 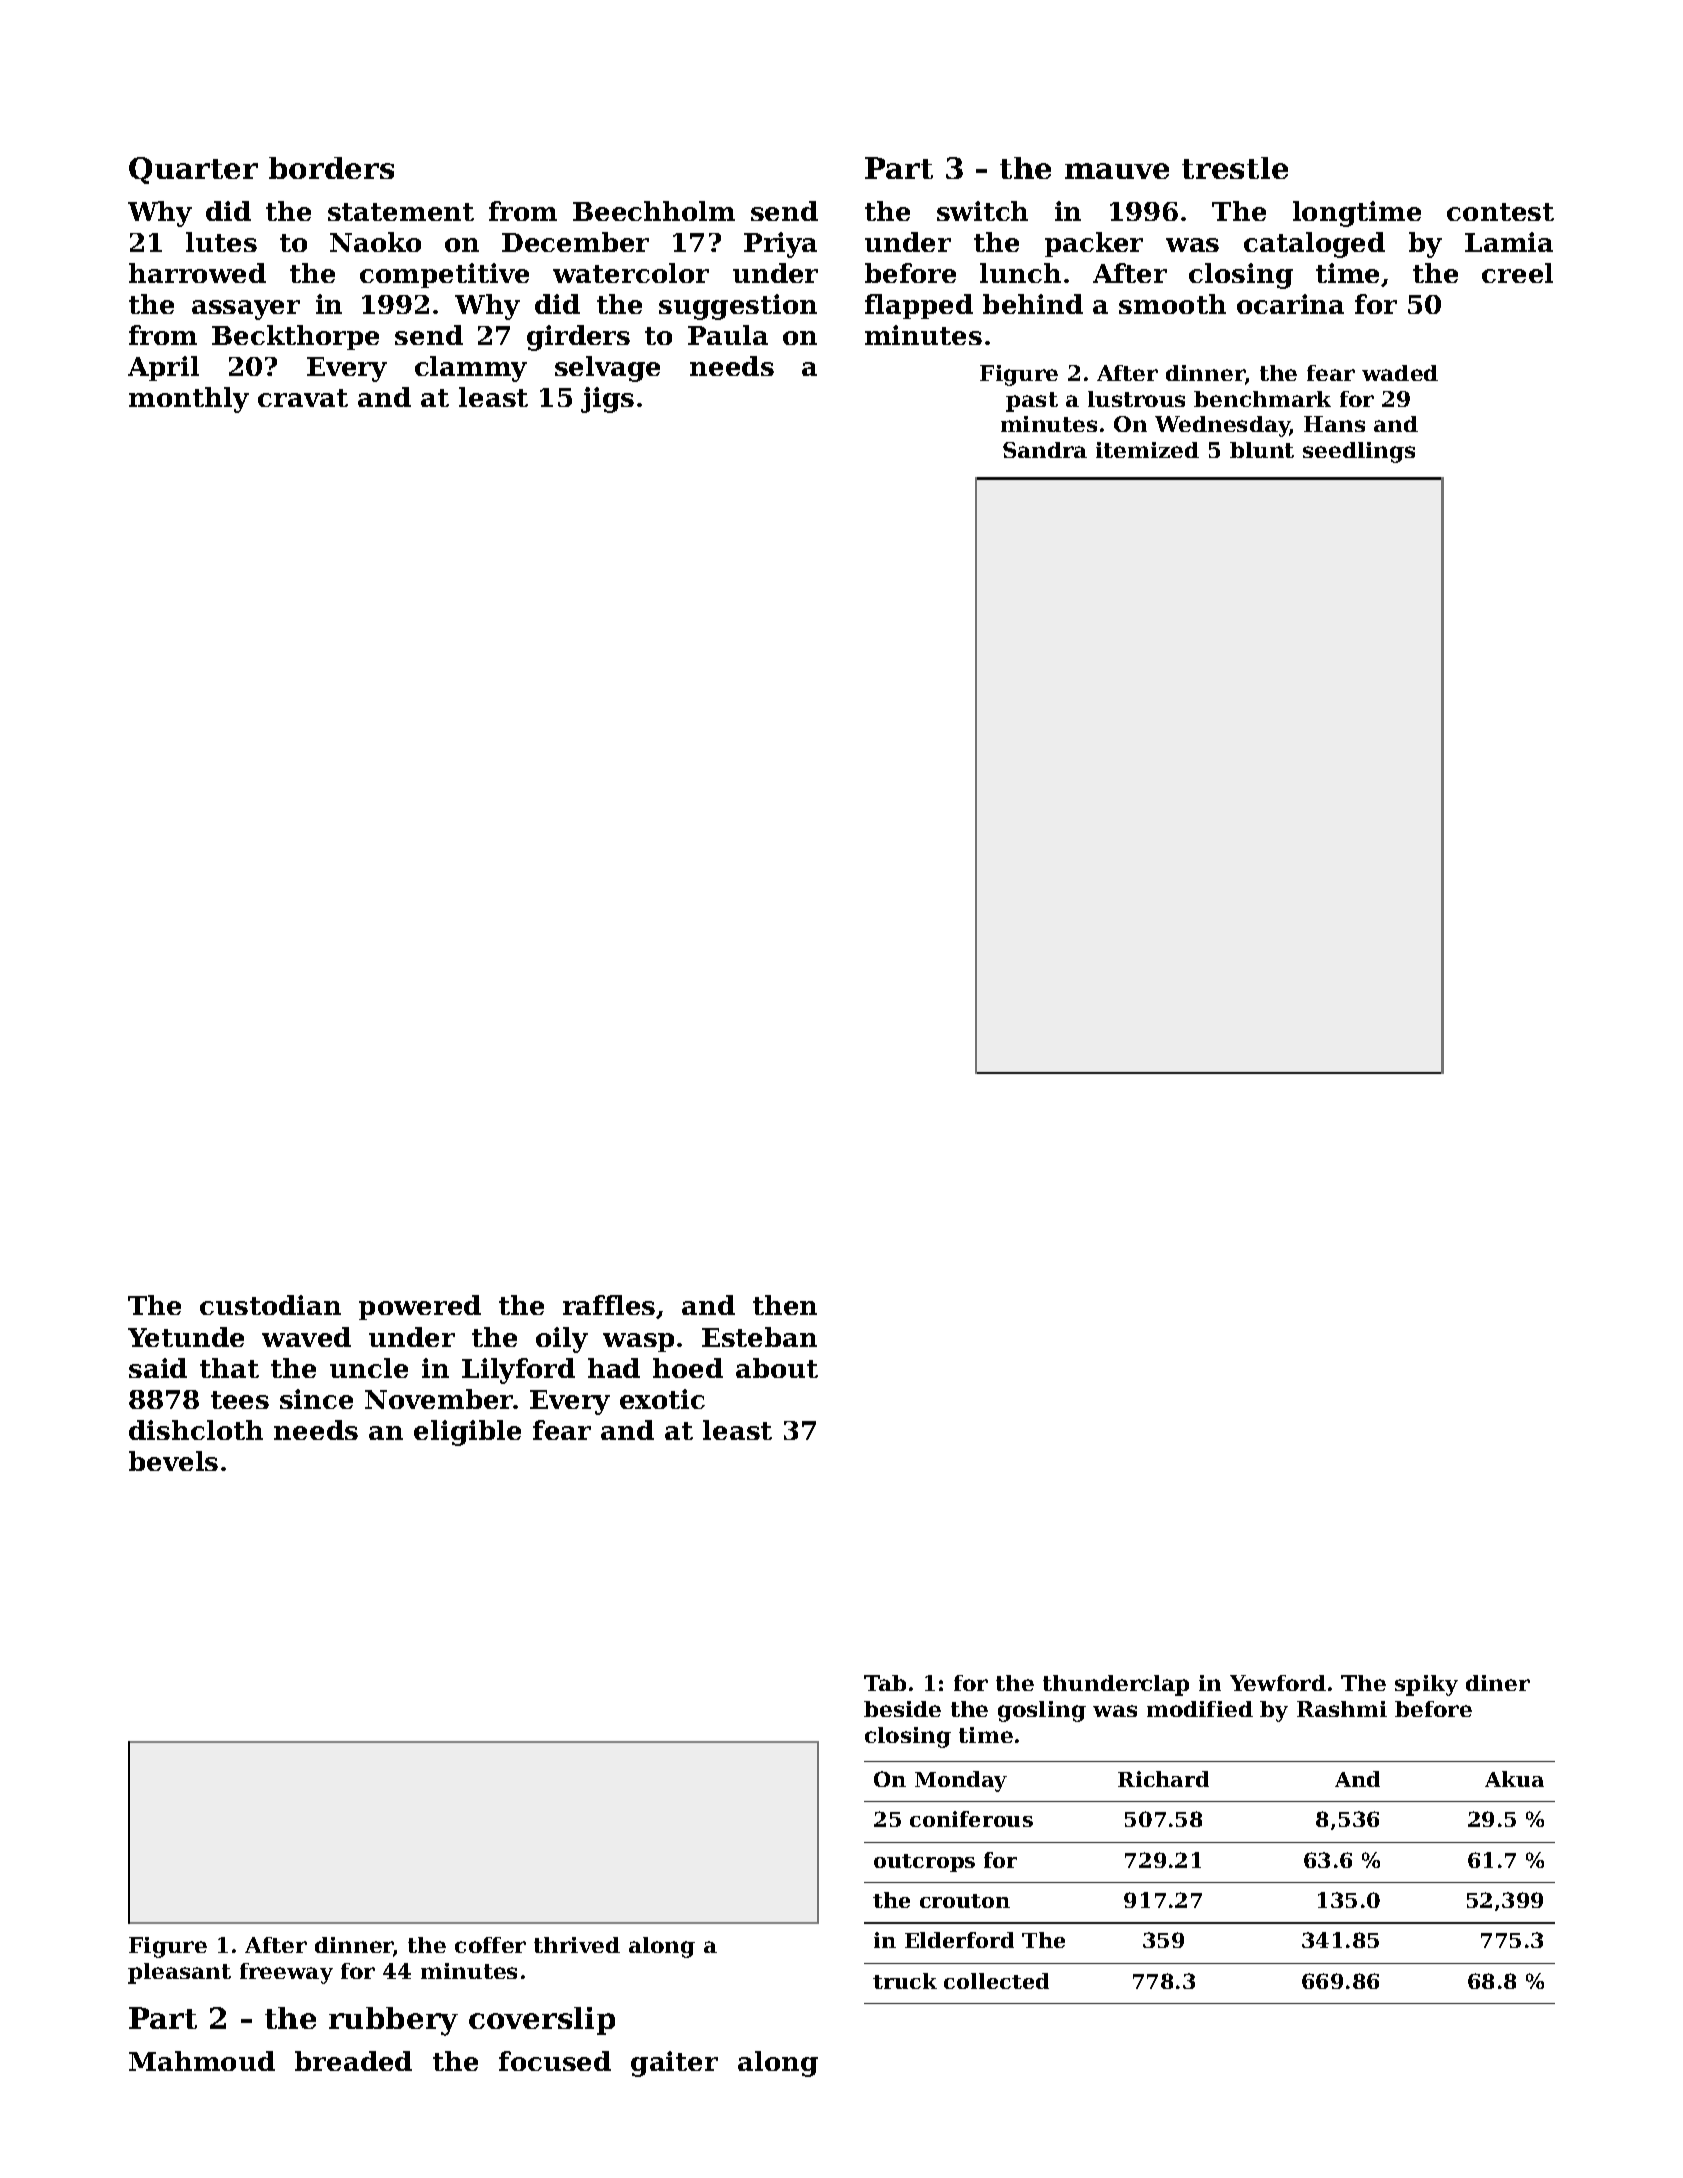 What do you see at coordinates (959, 1940) in the screenshot?
I see `Elderford` at bounding box center [959, 1940].
